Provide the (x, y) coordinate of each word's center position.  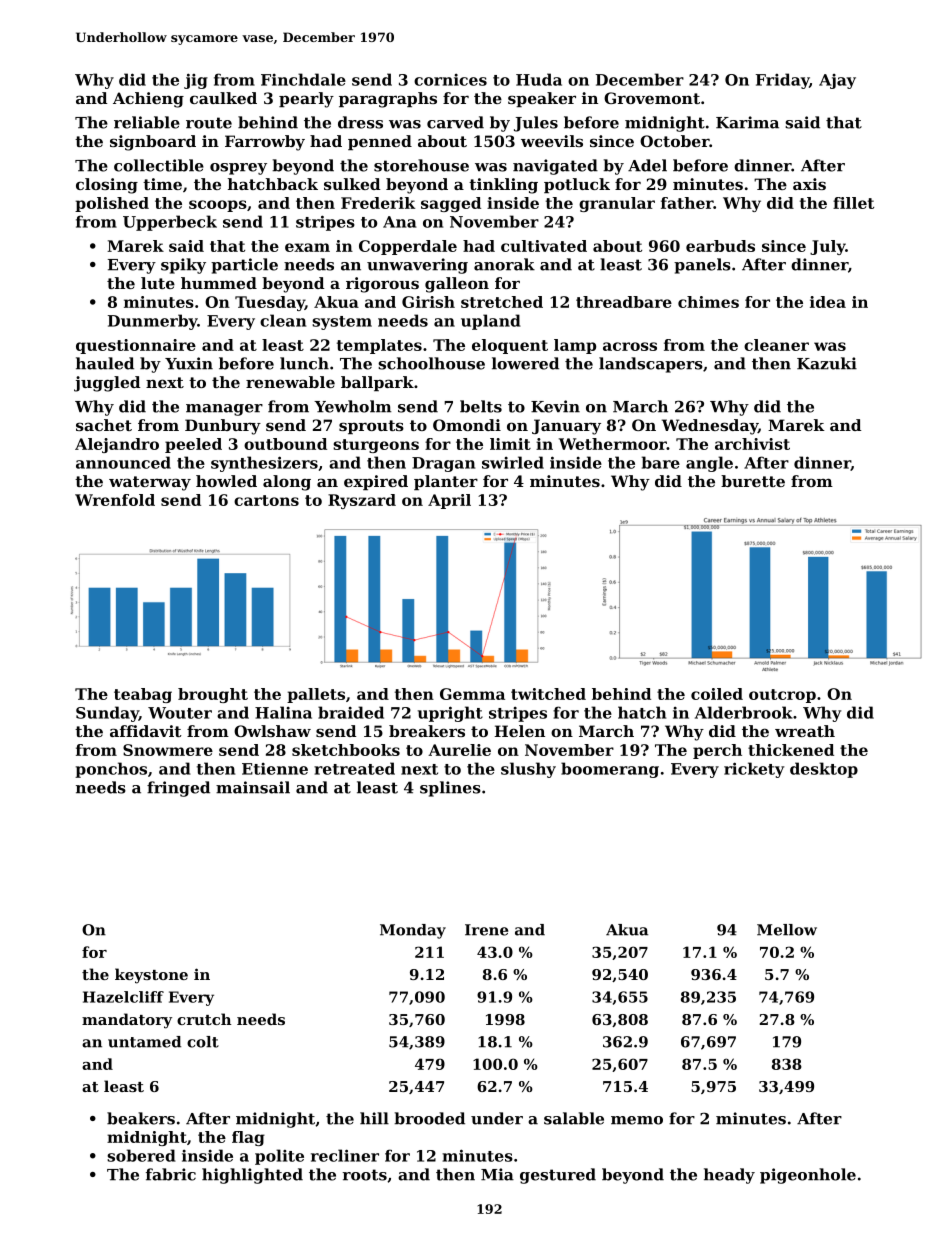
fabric (171, 1174)
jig (196, 81)
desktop (824, 770)
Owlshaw (272, 731)
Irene (486, 930)
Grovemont (652, 98)
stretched (502, 302)
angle (709, 464)
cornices (450, 80)
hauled (105, 363)
